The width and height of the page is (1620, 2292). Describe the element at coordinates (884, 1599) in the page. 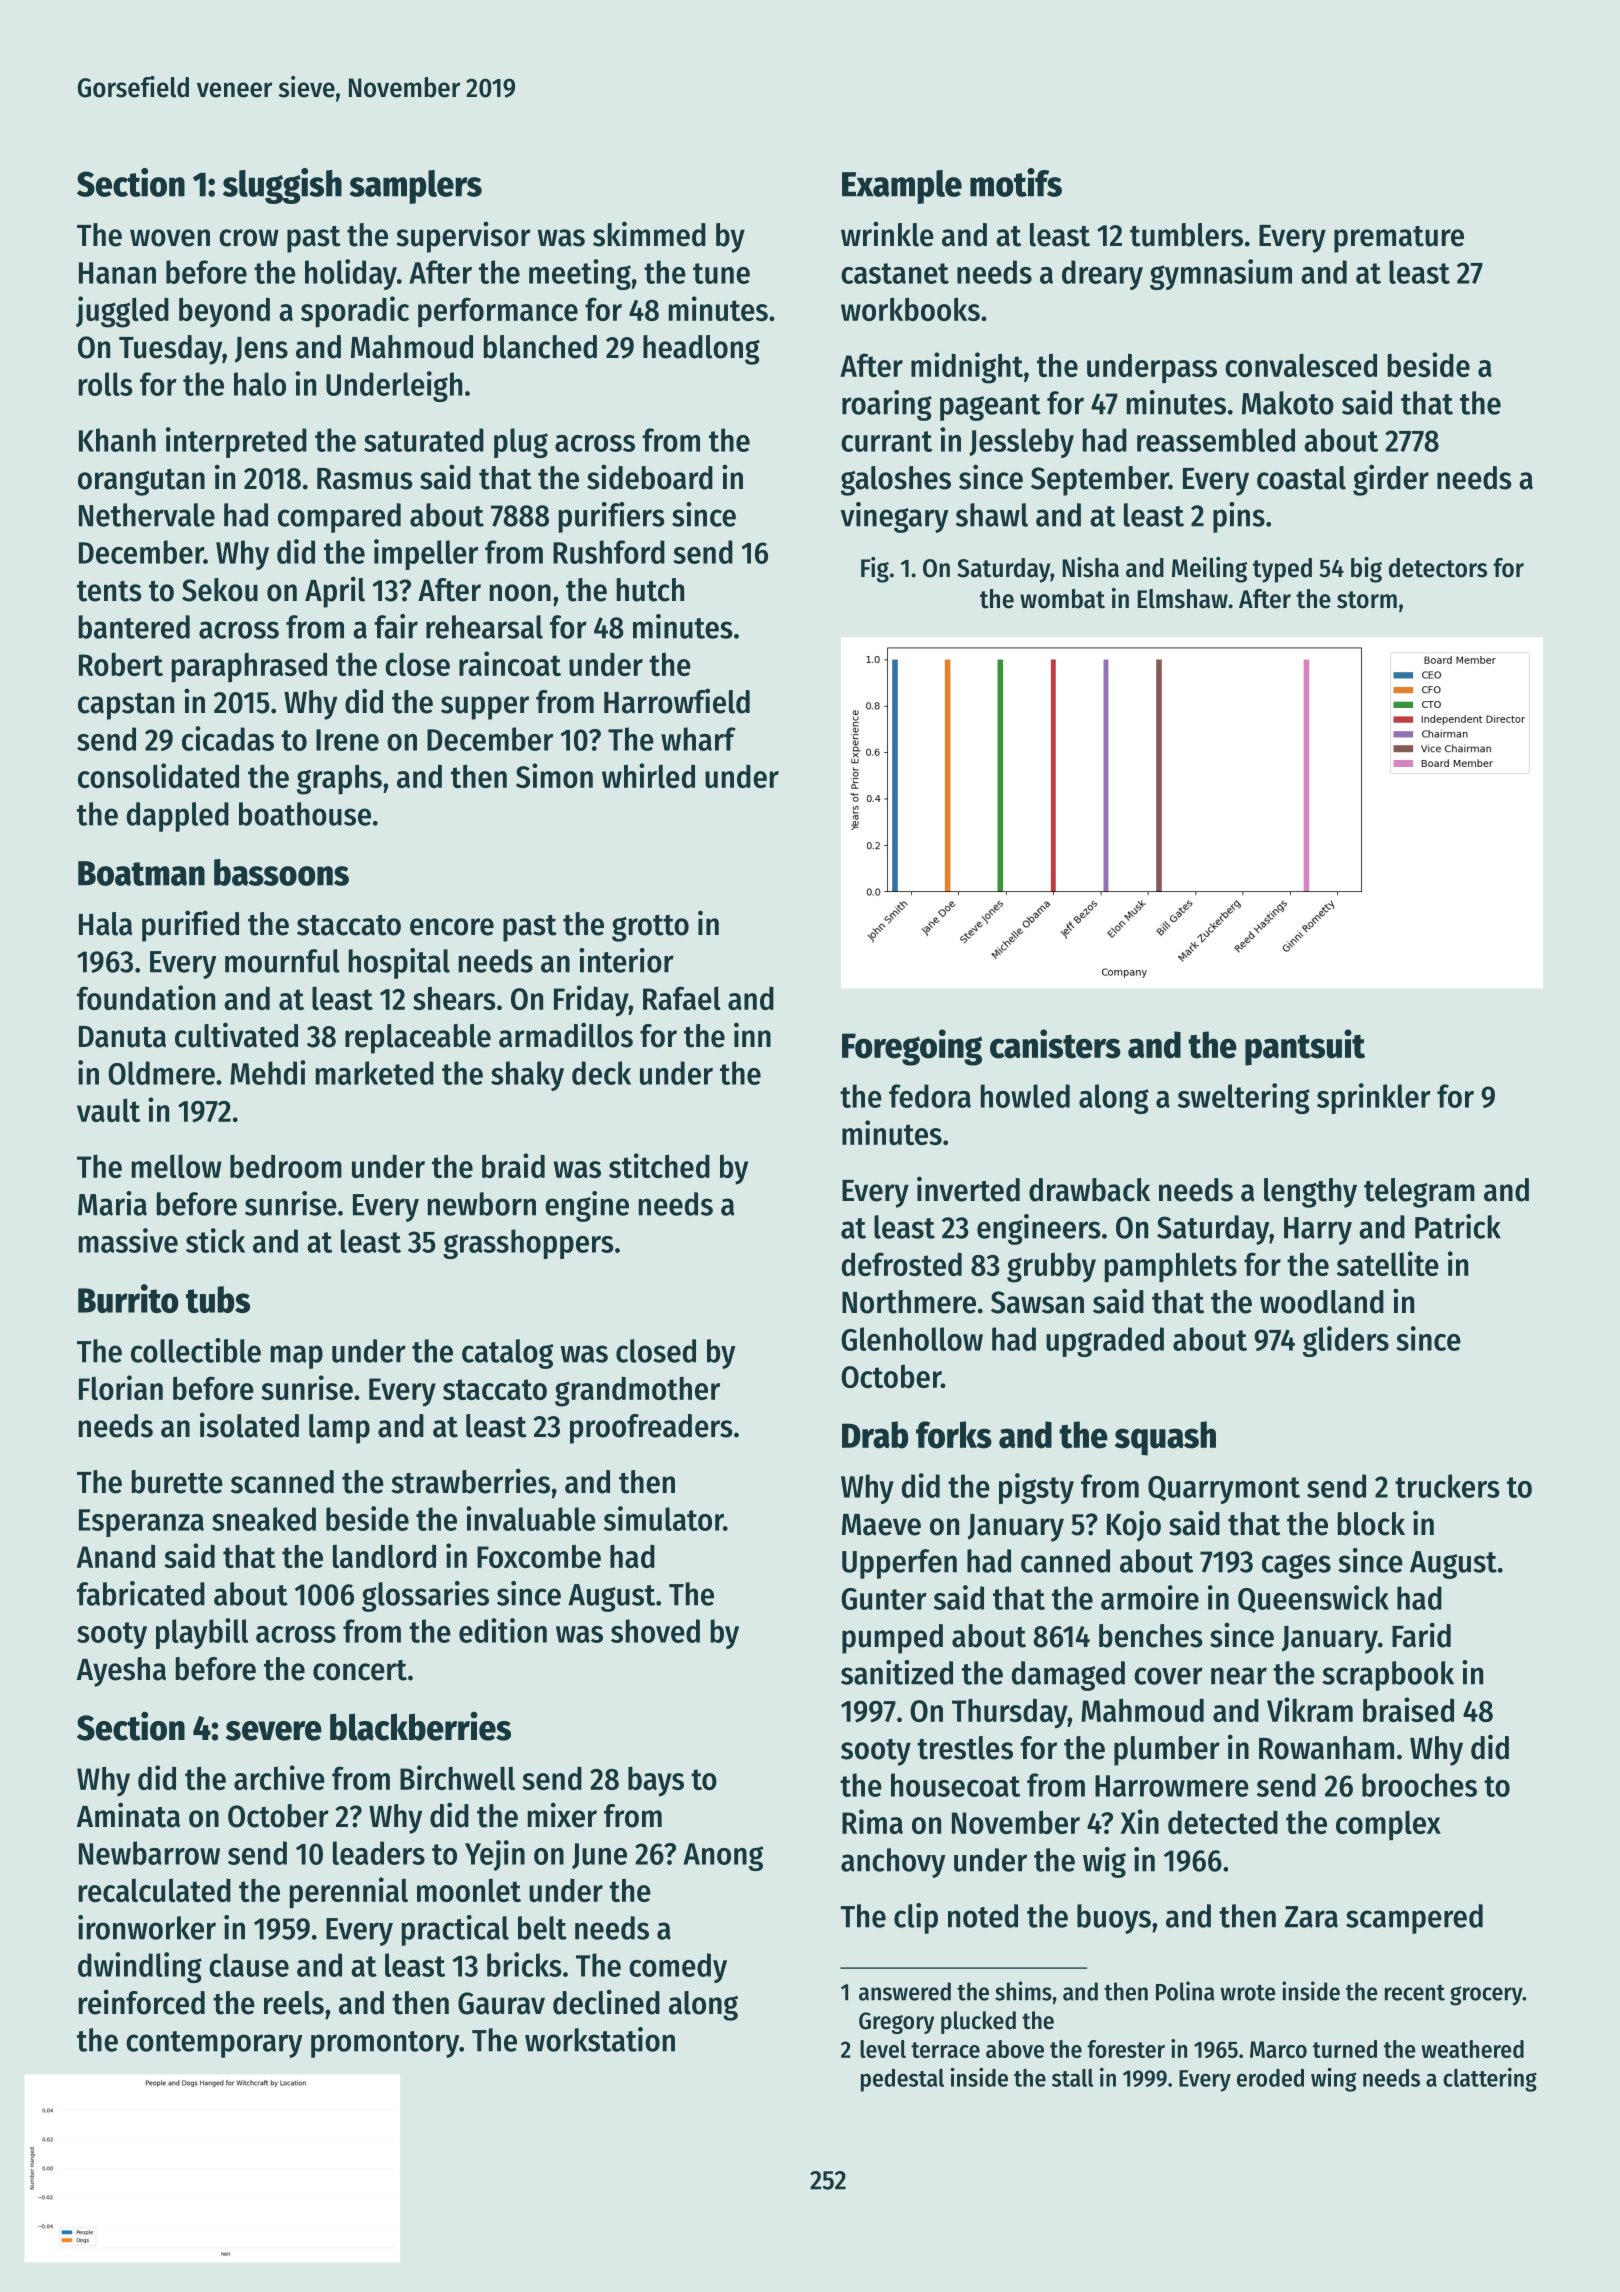

I see `Gunter` at that location.
